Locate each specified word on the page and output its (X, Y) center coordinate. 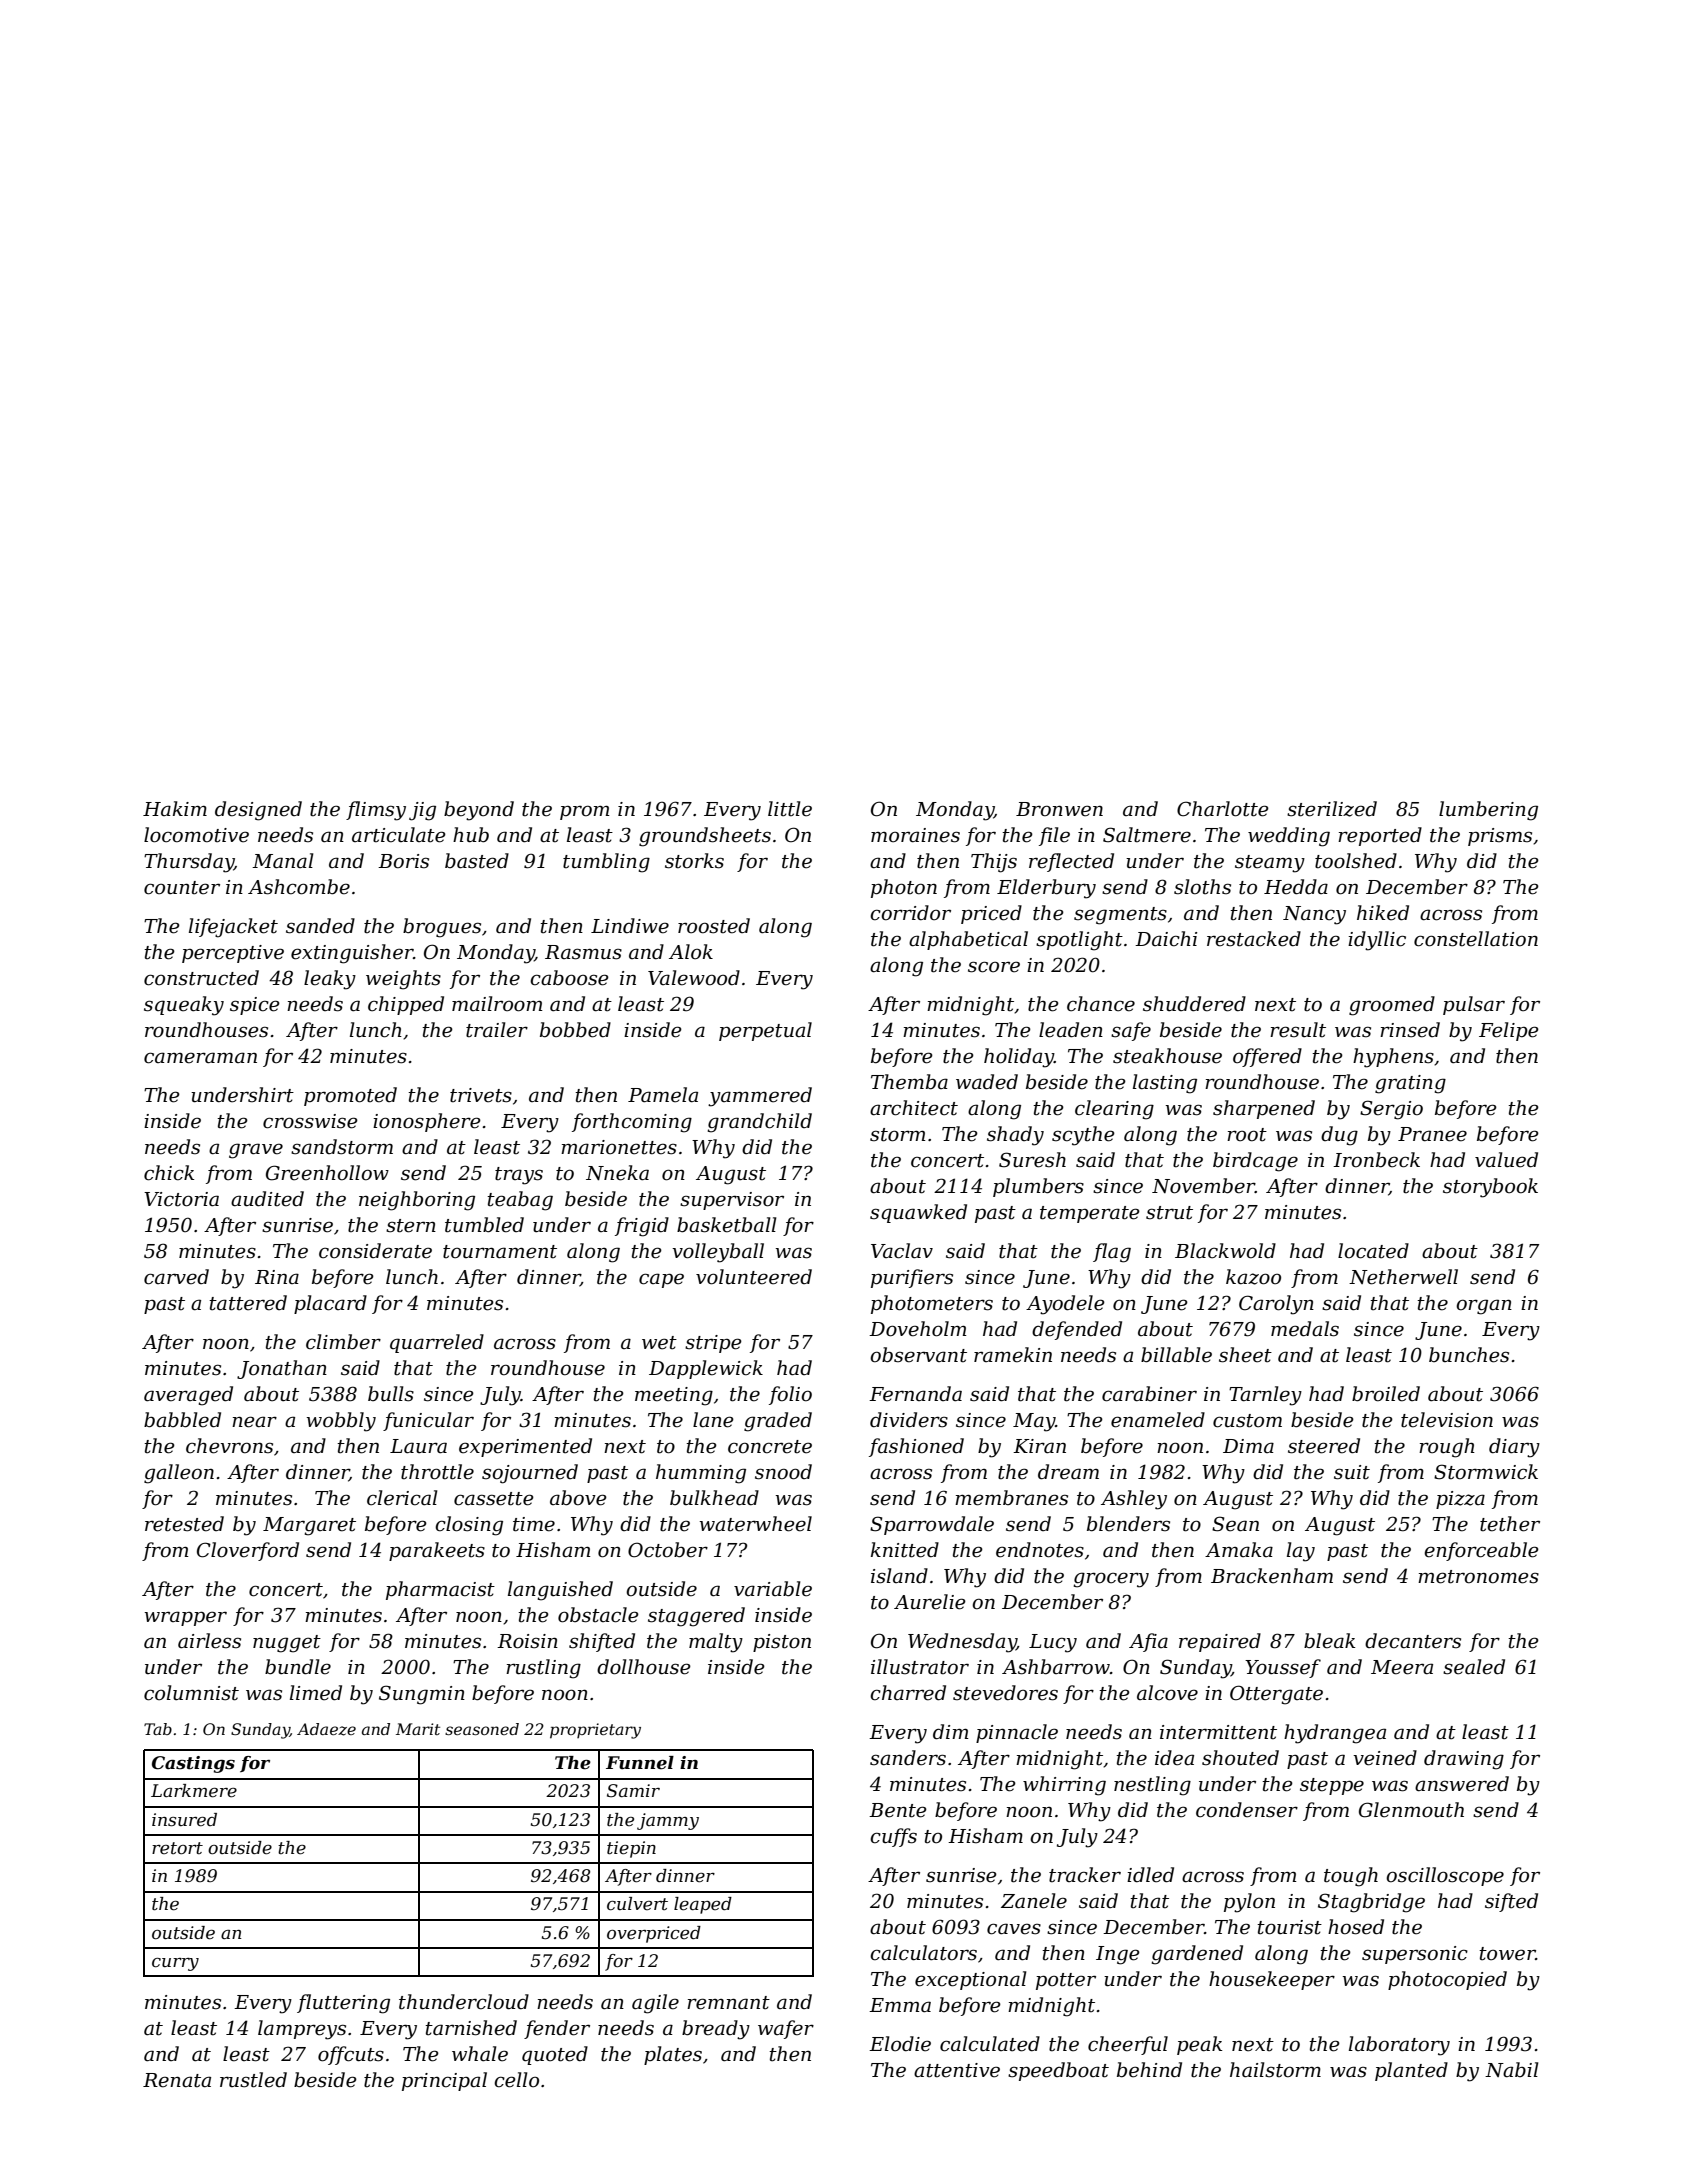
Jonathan (282, 1369)
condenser (1247, 1810)
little (790, 809)
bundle (298, 1667)
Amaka (1239, 1549)
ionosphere (427, 1122)
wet (659, 1343)
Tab (158, 1729)
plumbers (1038, 1187)
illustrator (920, 1667)
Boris (403, 861)
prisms (1500, 837)
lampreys (302, 2030)
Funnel (640, 1762)
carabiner (1149, 1394)
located (1373, 1251)
